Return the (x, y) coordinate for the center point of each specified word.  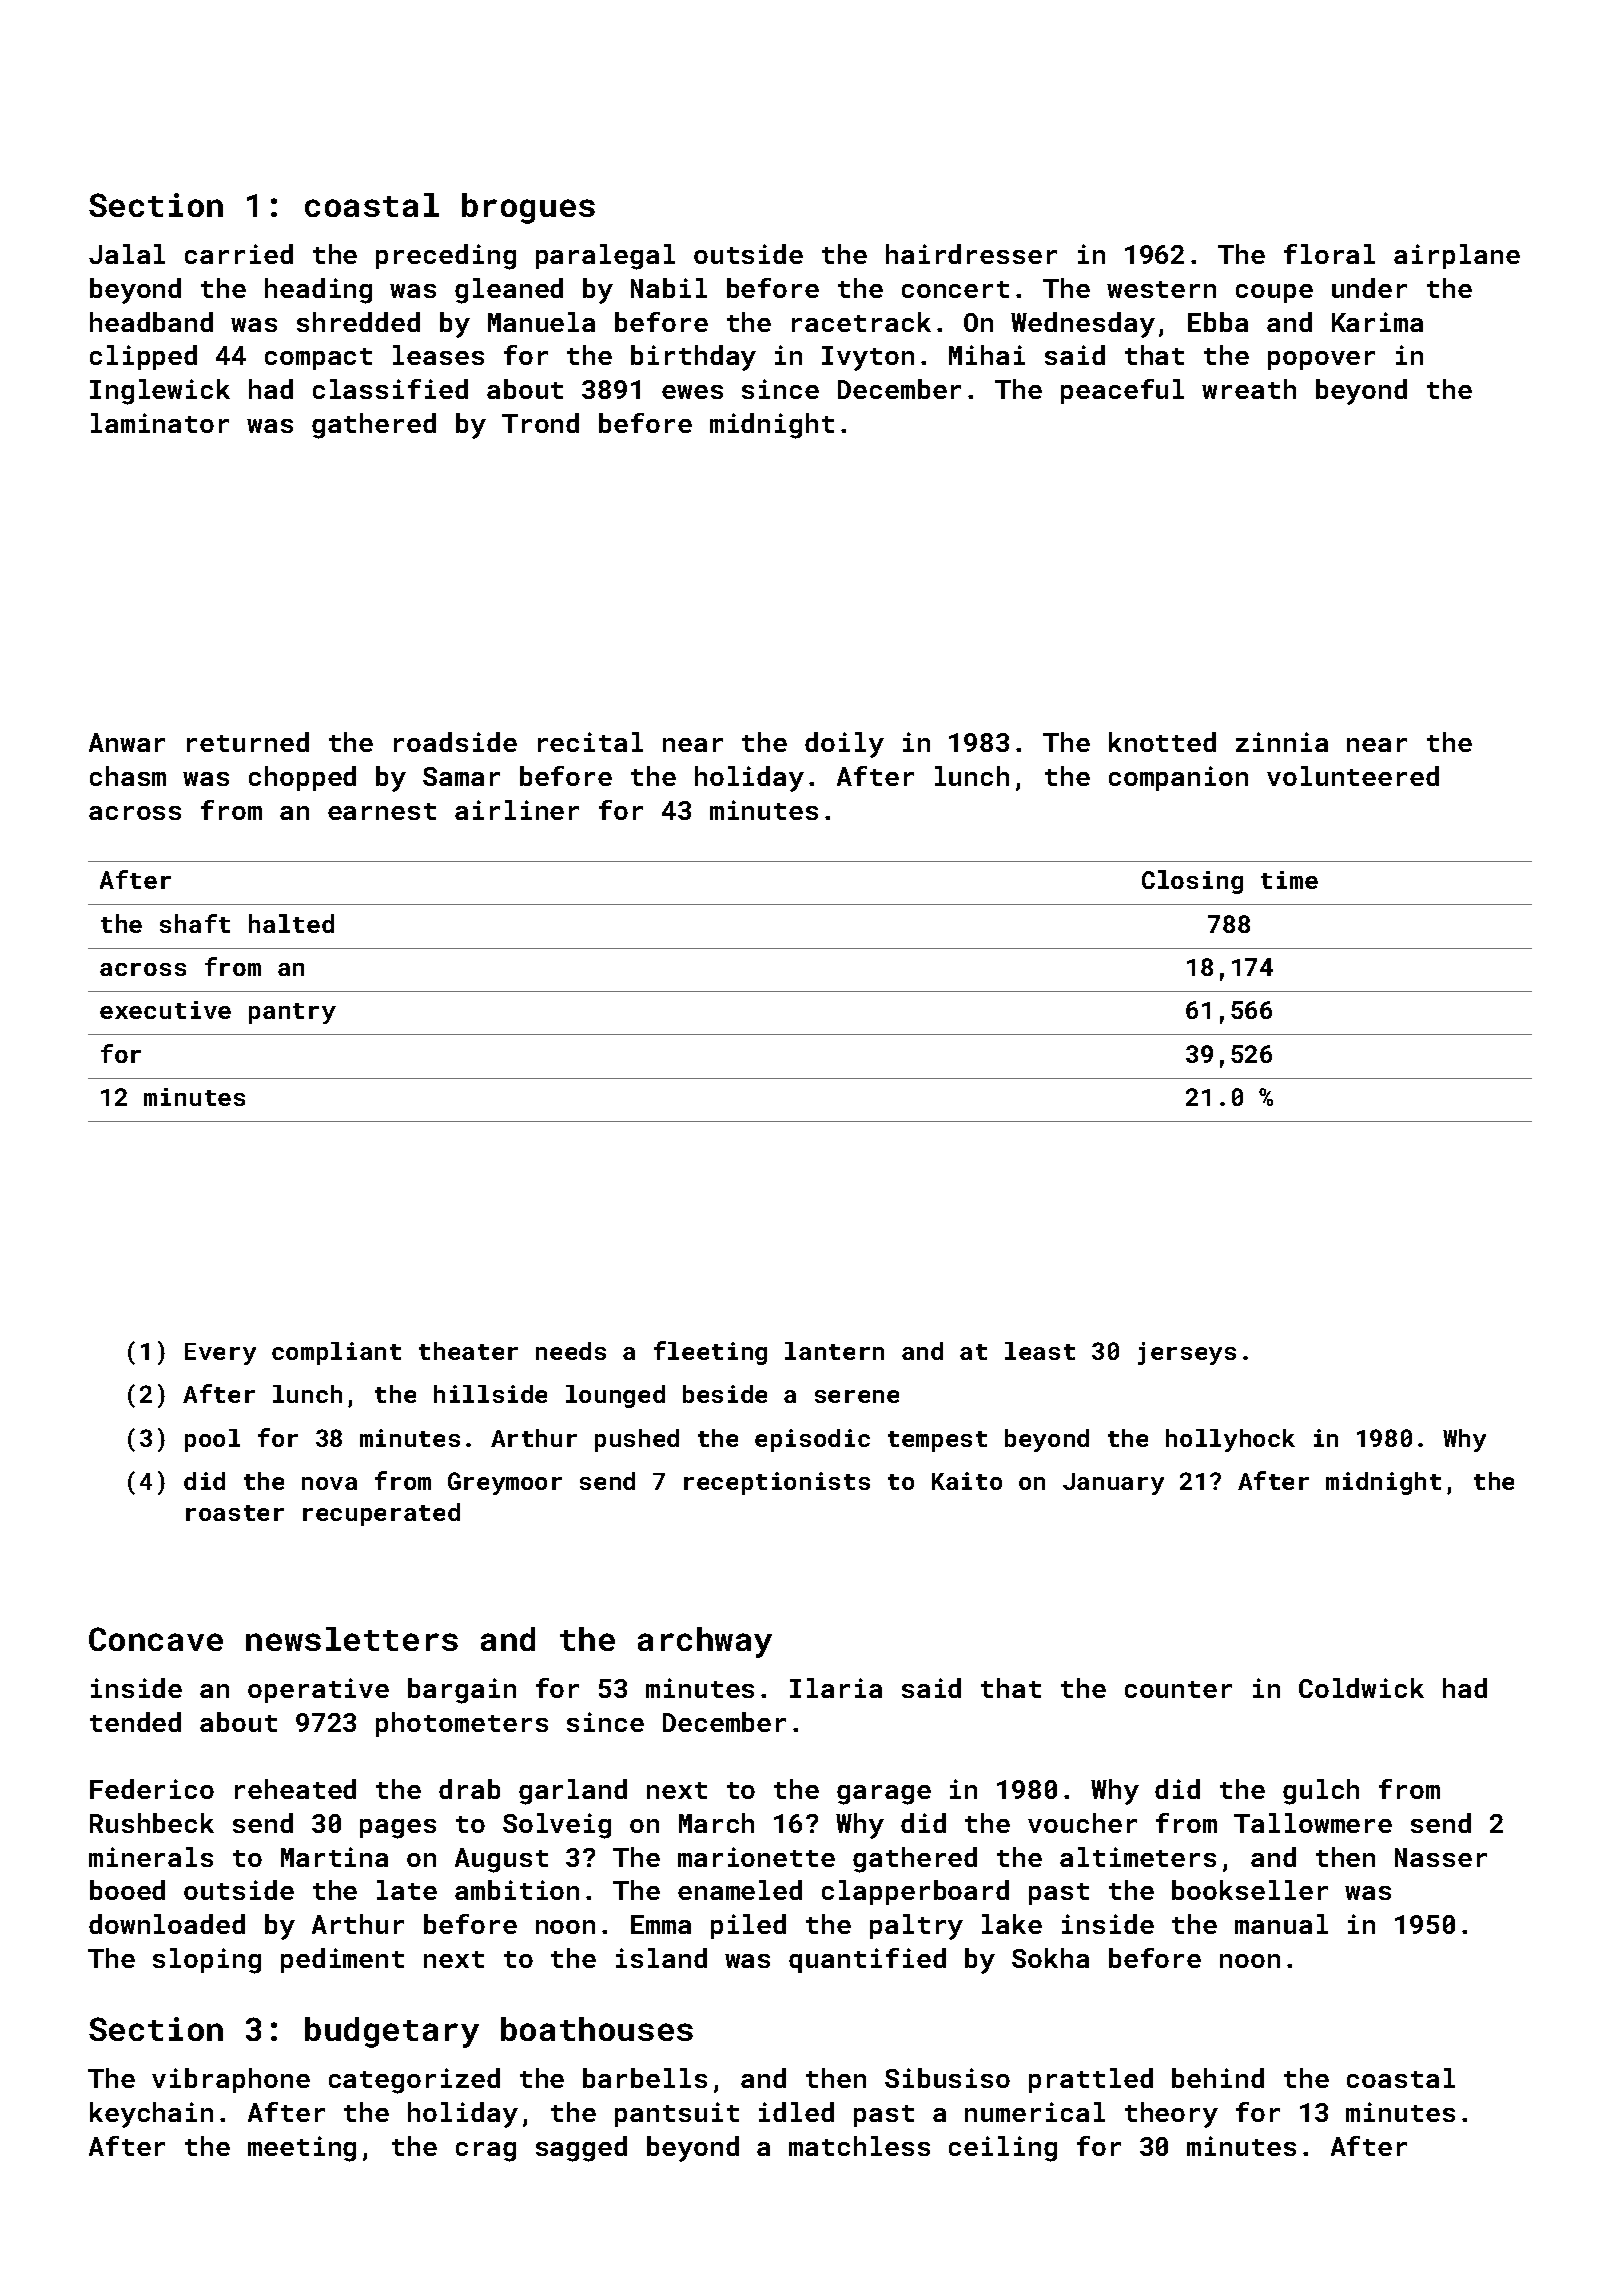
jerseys (1187, 1353)
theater (468, 1351)
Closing (1192, 882)
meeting (302, 2149)
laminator (160, 423)
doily (844, 745)
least (1040, 1351)
